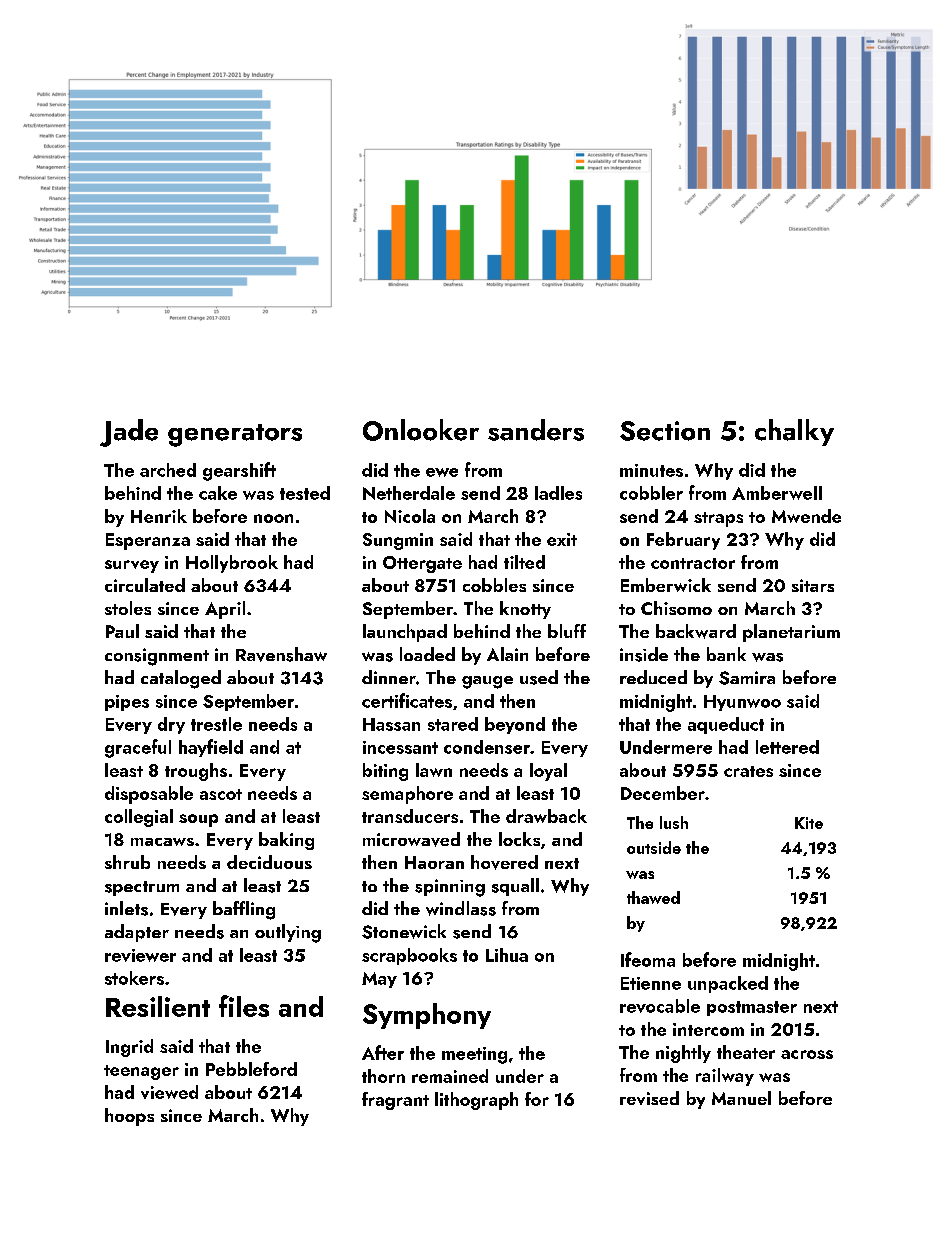 Image resolution: width=952 pixels, height=1233 pixels. I want to click on trestle, so click(216, 724).
